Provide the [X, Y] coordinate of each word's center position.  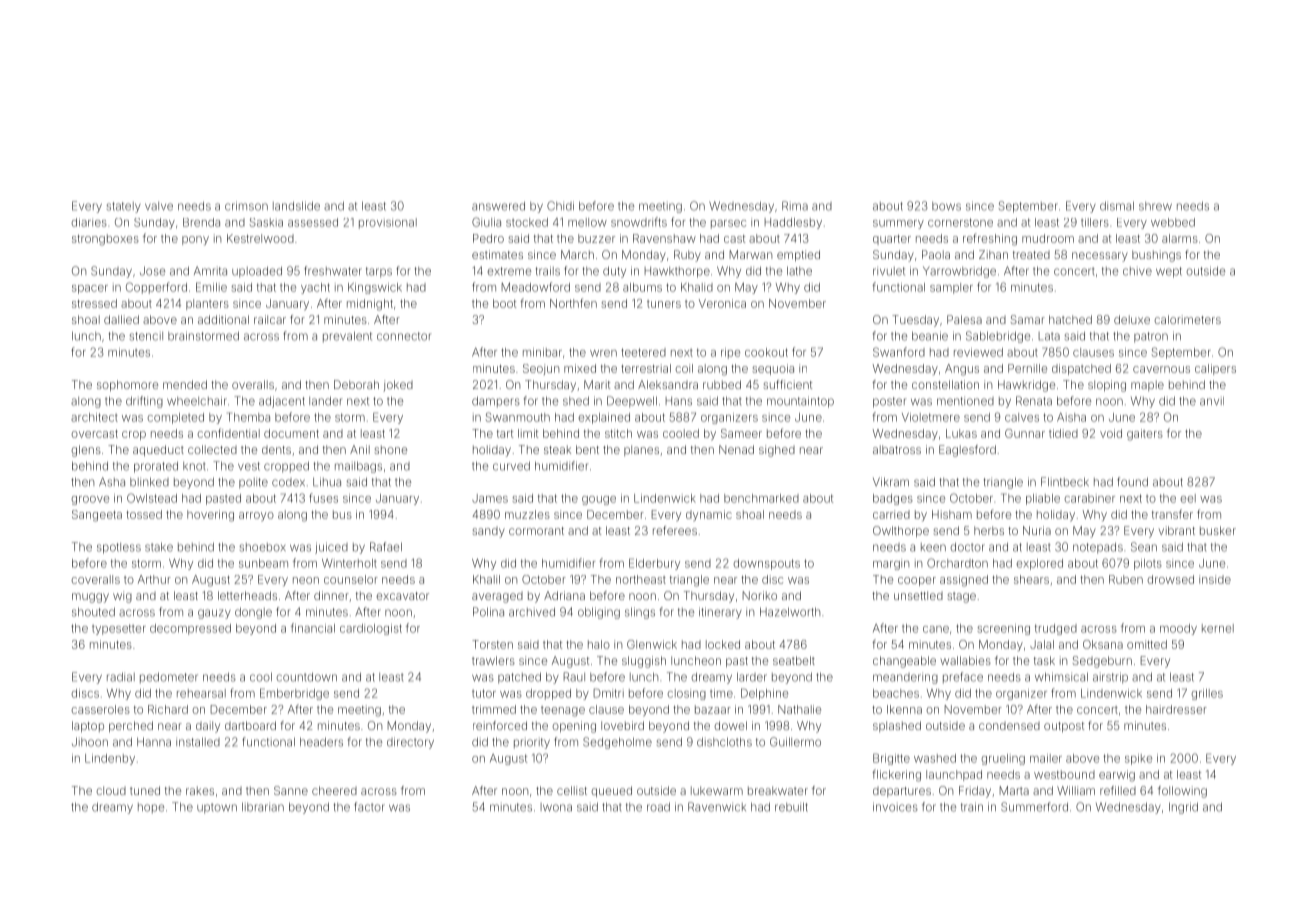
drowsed [1170, 579]
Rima [795, 206]
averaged [497, 597]
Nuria [1037, 530]
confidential [228, 433]
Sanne [291, 790]
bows [946, 206]
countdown [307, 677]
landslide [296, 206]
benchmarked [761, 498]
